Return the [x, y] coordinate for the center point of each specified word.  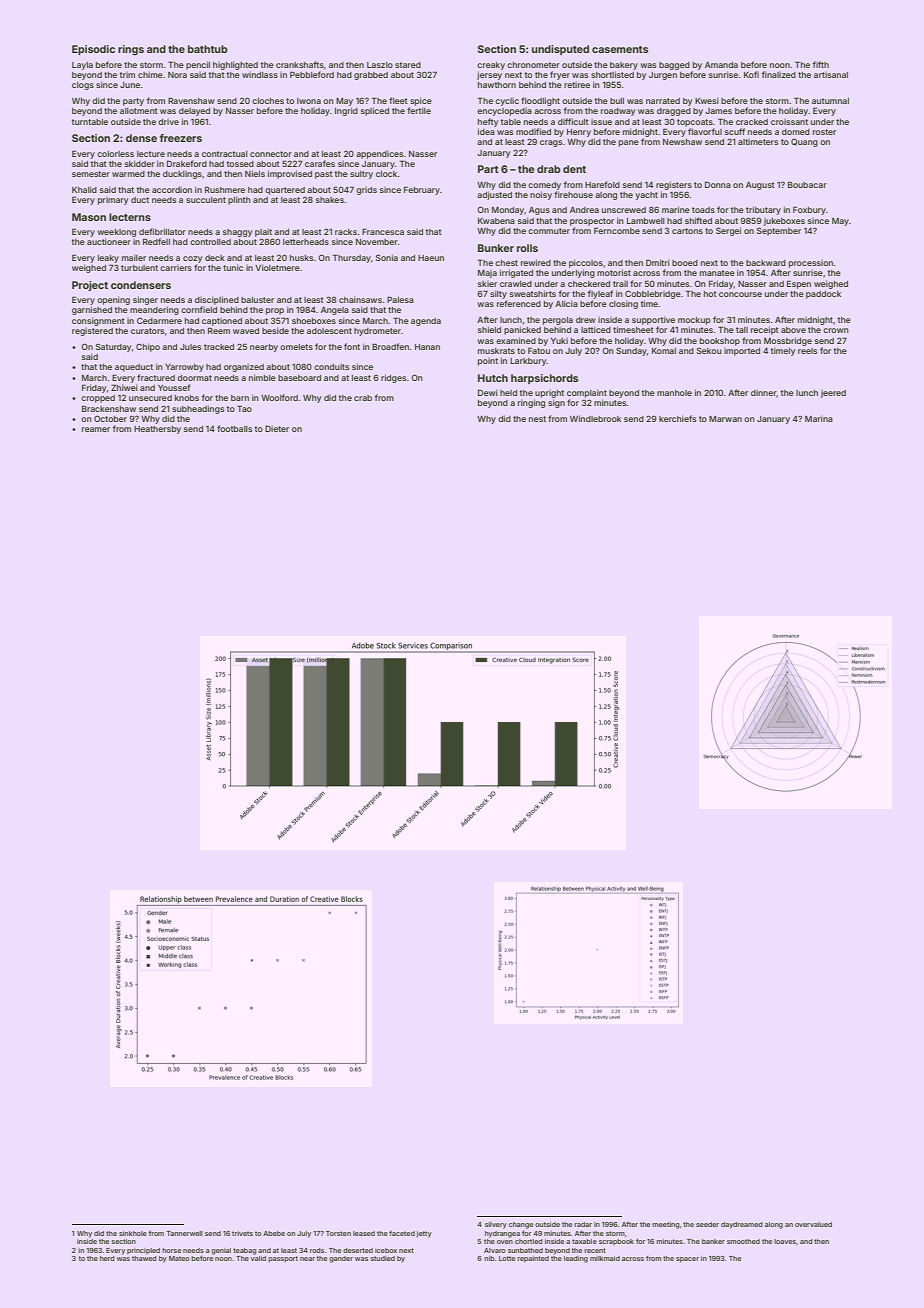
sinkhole [133, 1233]
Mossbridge [788, 341]
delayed [194, 112]
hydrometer [377, 332]
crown [836, 330]
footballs [234, 428]
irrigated [516, 273]
